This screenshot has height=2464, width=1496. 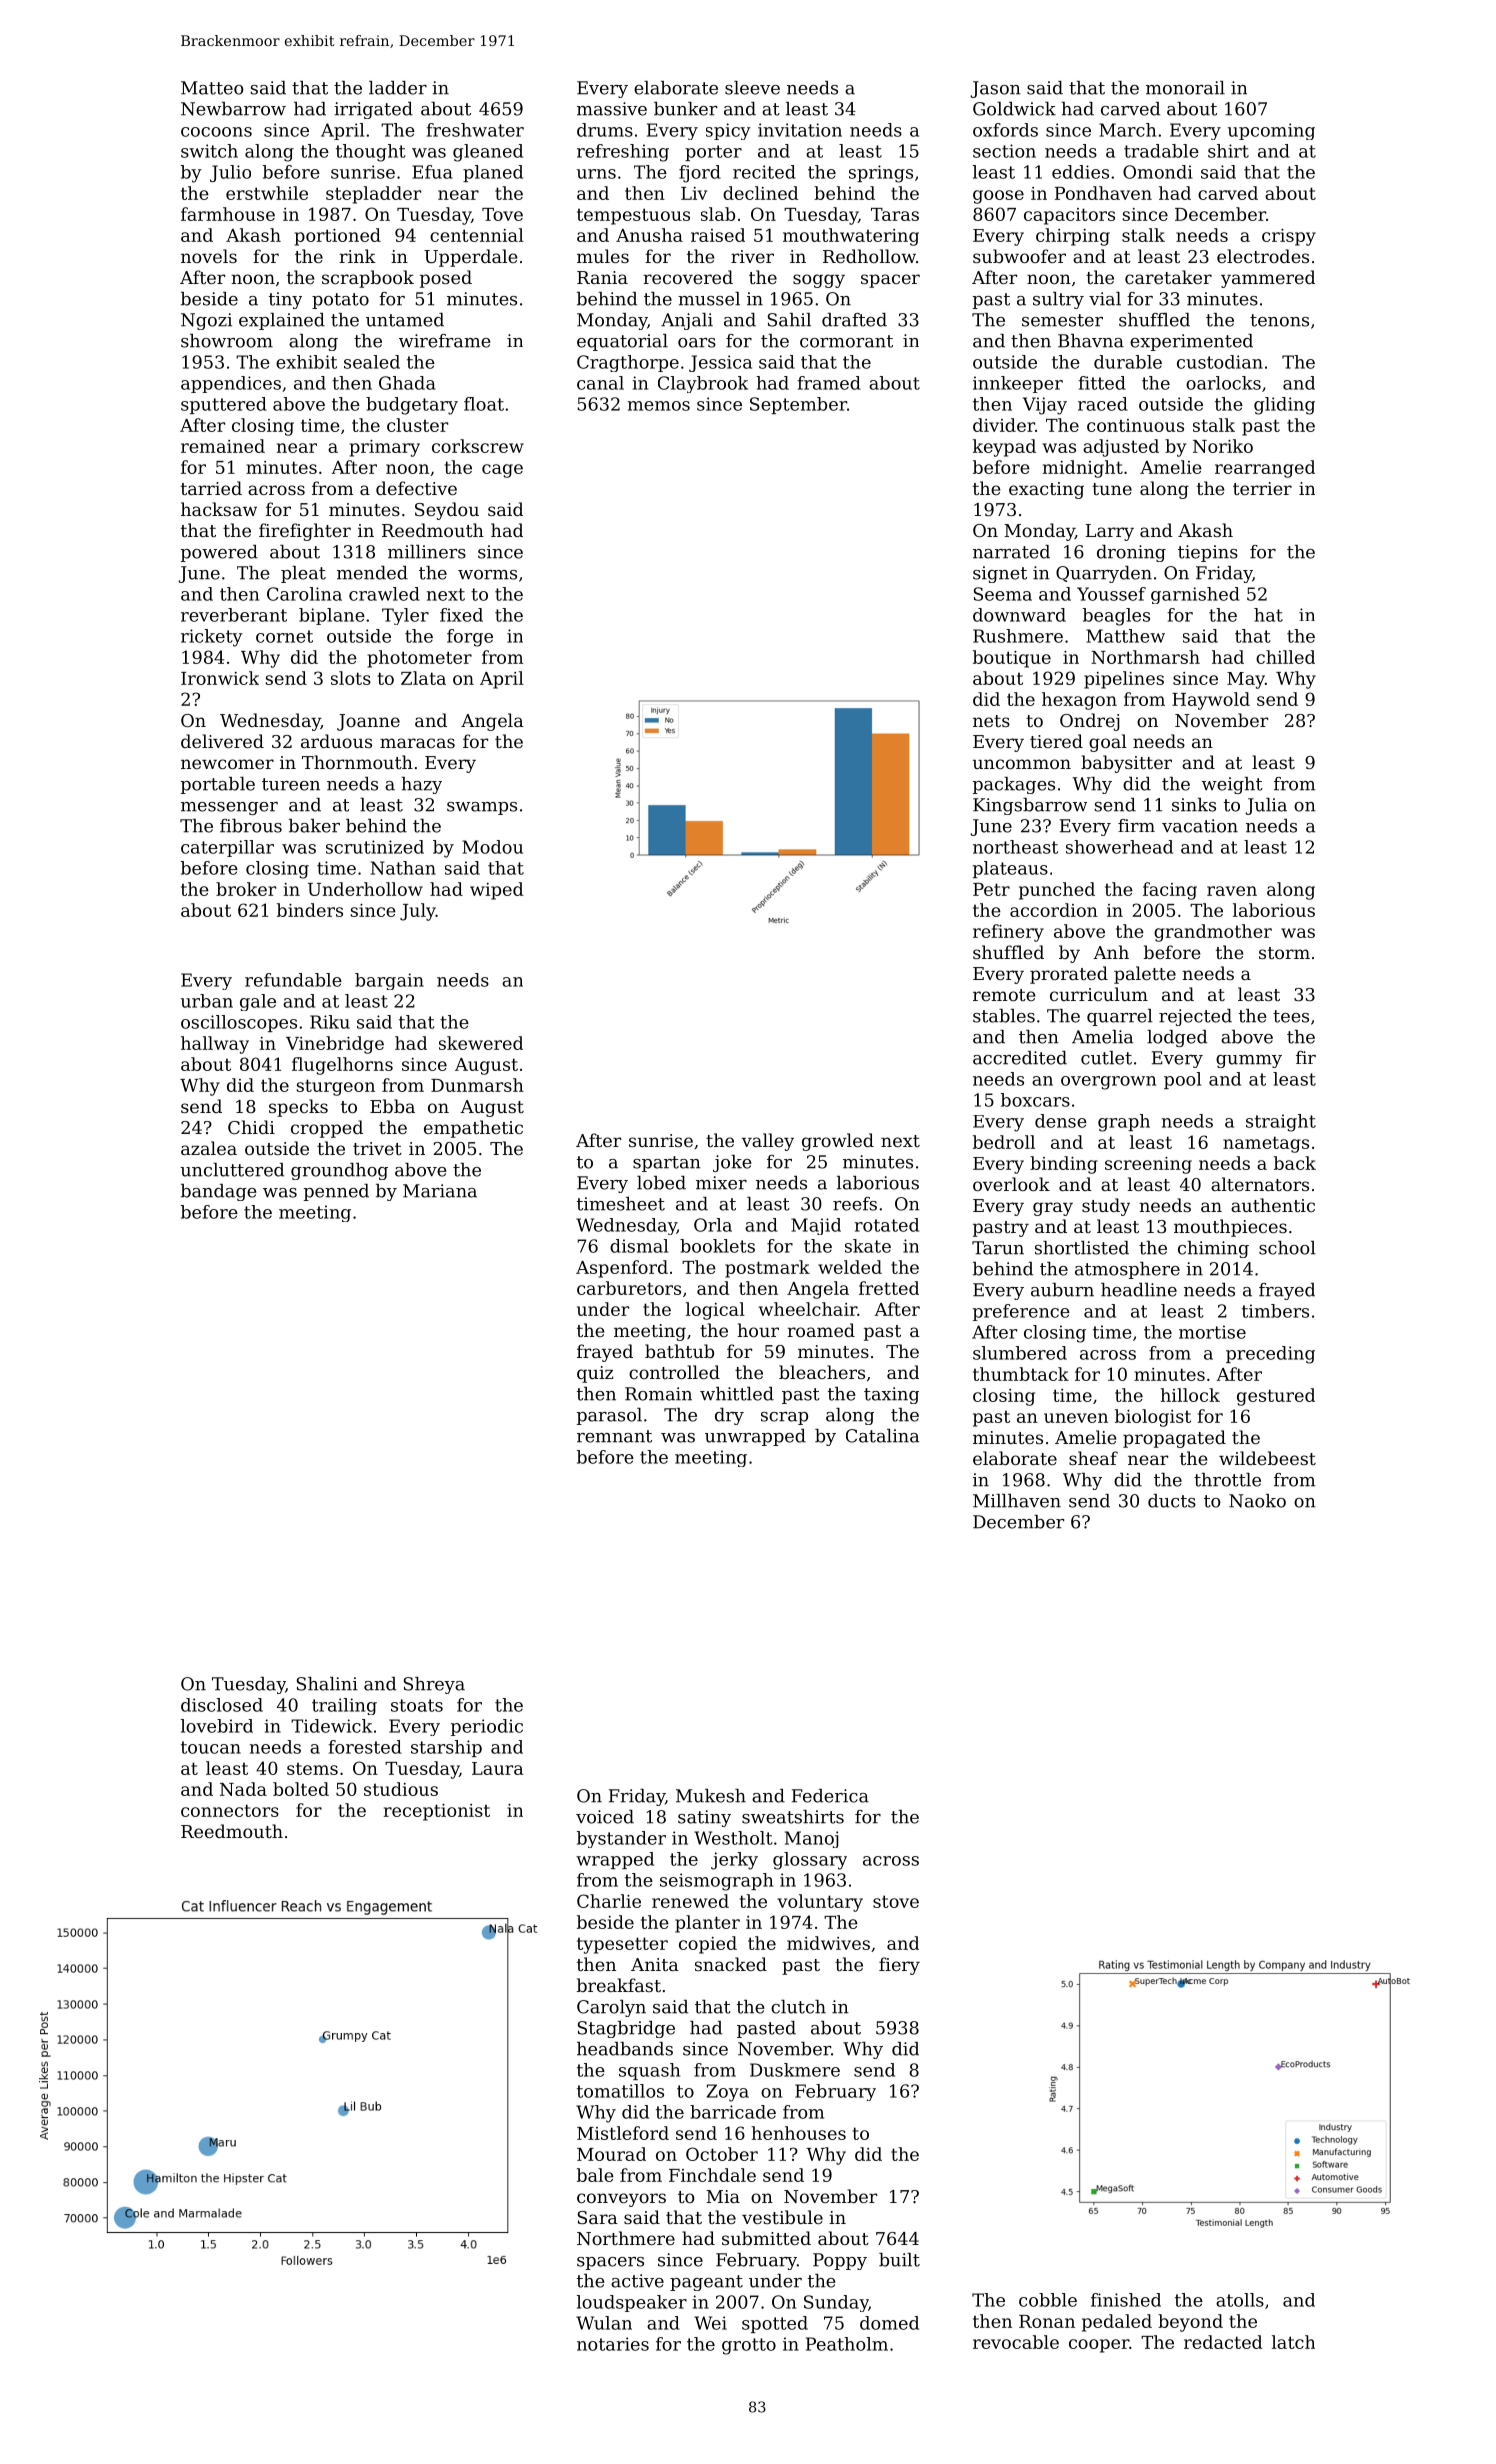 I want to click on Naoko, so click(x=1257, y=1501).
